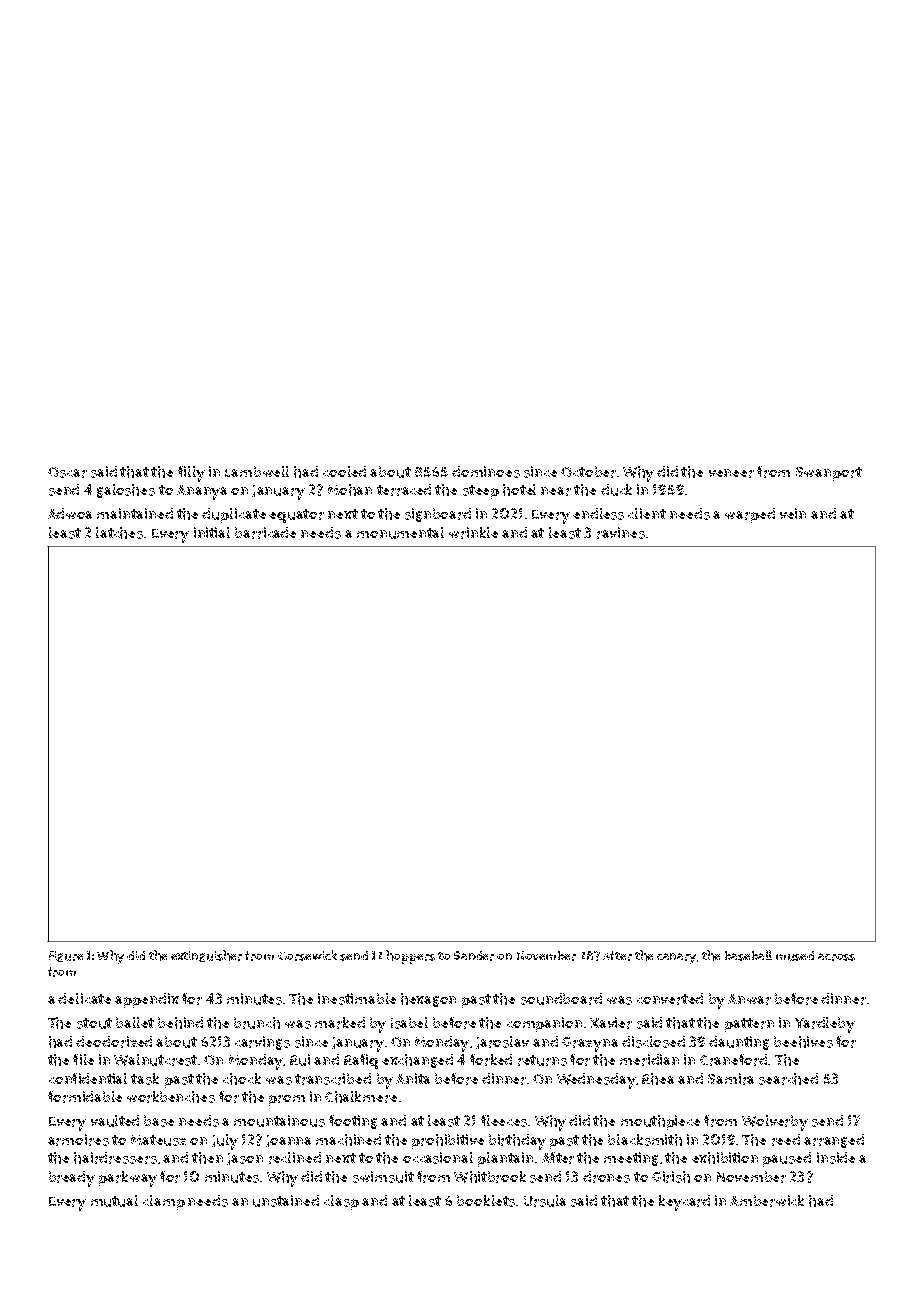  Describe the element at coordinates (676, 958) in the document. I see `canary` at that location.
